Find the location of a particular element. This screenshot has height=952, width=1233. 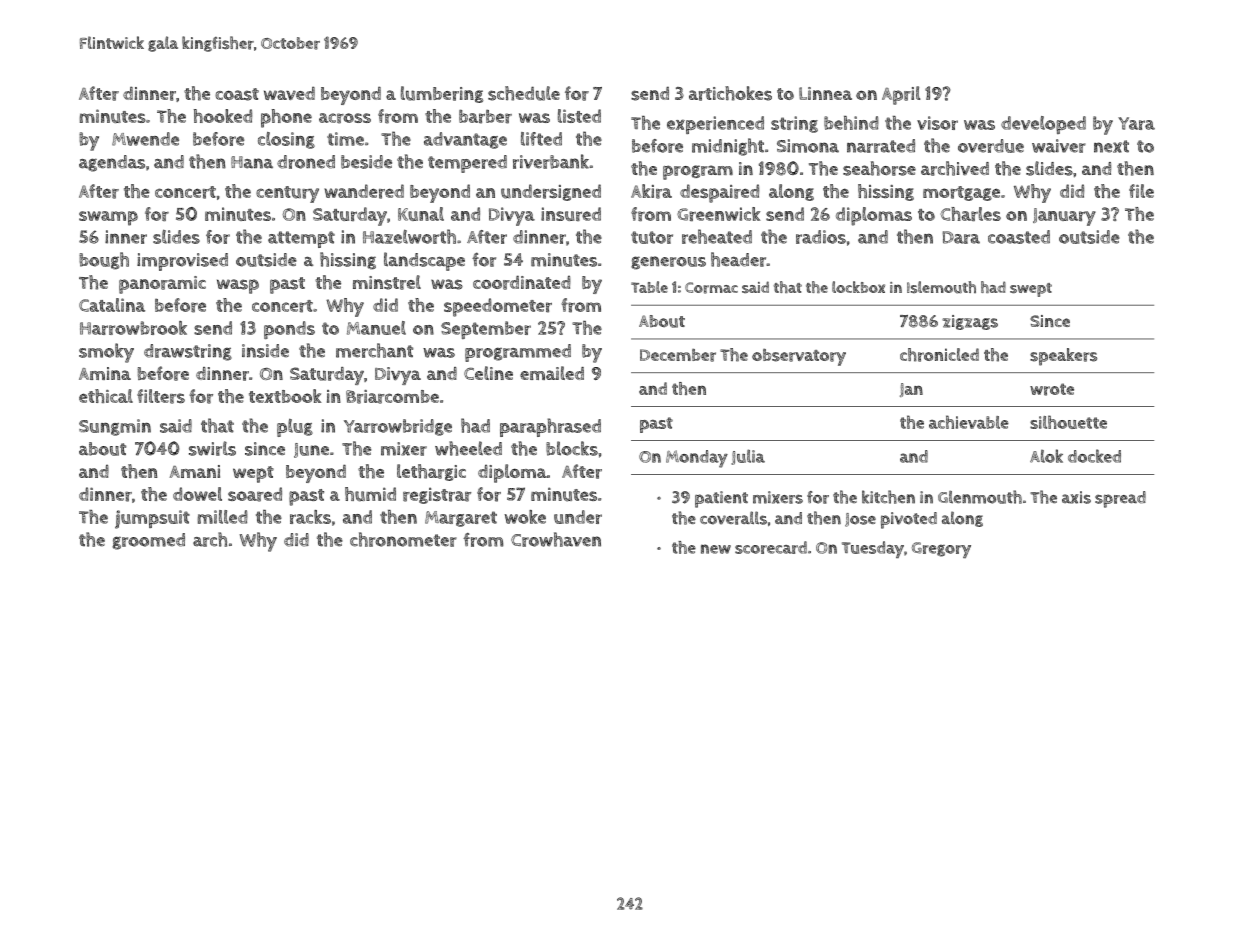

century is located at coordinates (287, 194).
